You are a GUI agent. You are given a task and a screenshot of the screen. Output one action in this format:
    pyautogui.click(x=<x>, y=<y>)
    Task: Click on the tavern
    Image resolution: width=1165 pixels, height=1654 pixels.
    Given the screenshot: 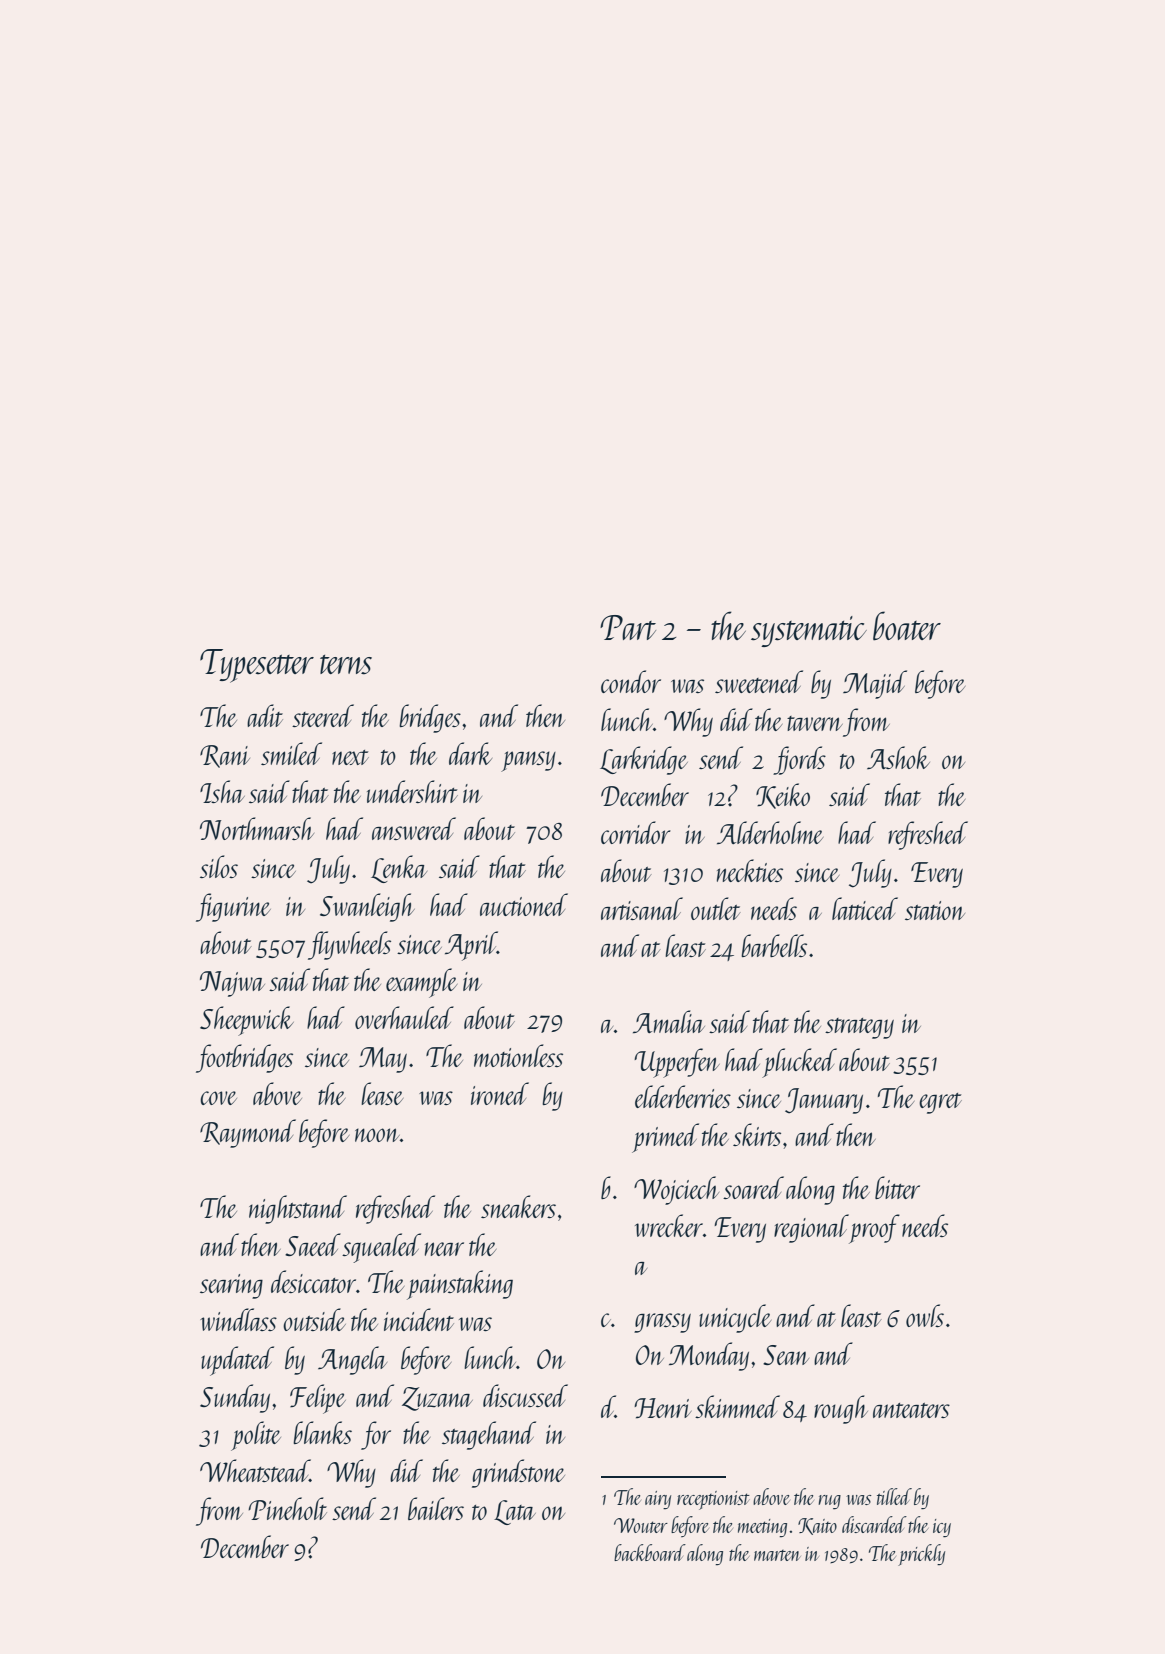 What is the action you would take?
    pyautogui.click(x=815, y=723)
